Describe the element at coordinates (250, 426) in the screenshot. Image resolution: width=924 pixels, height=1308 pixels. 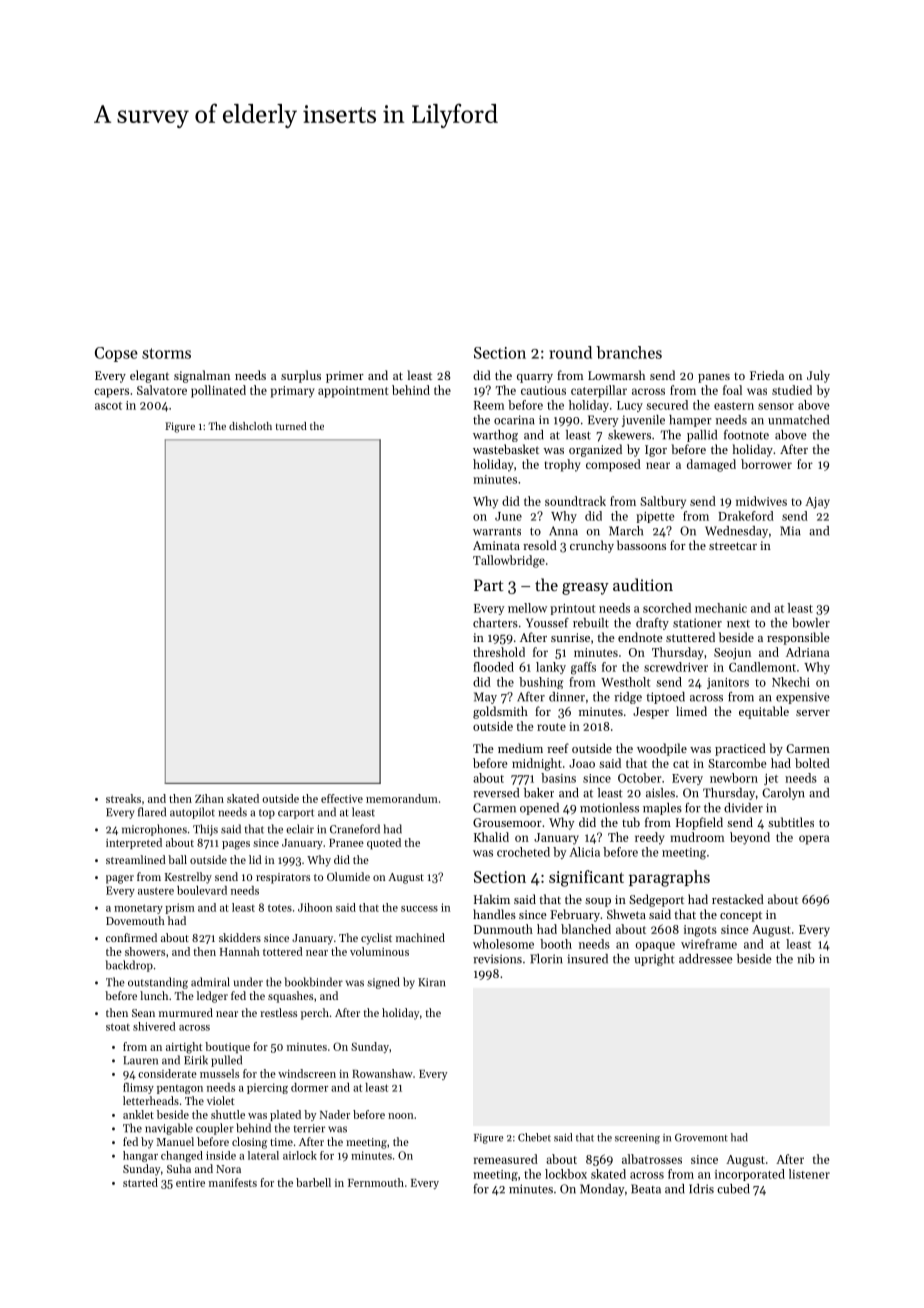
I see `dishcloth` at that location.
